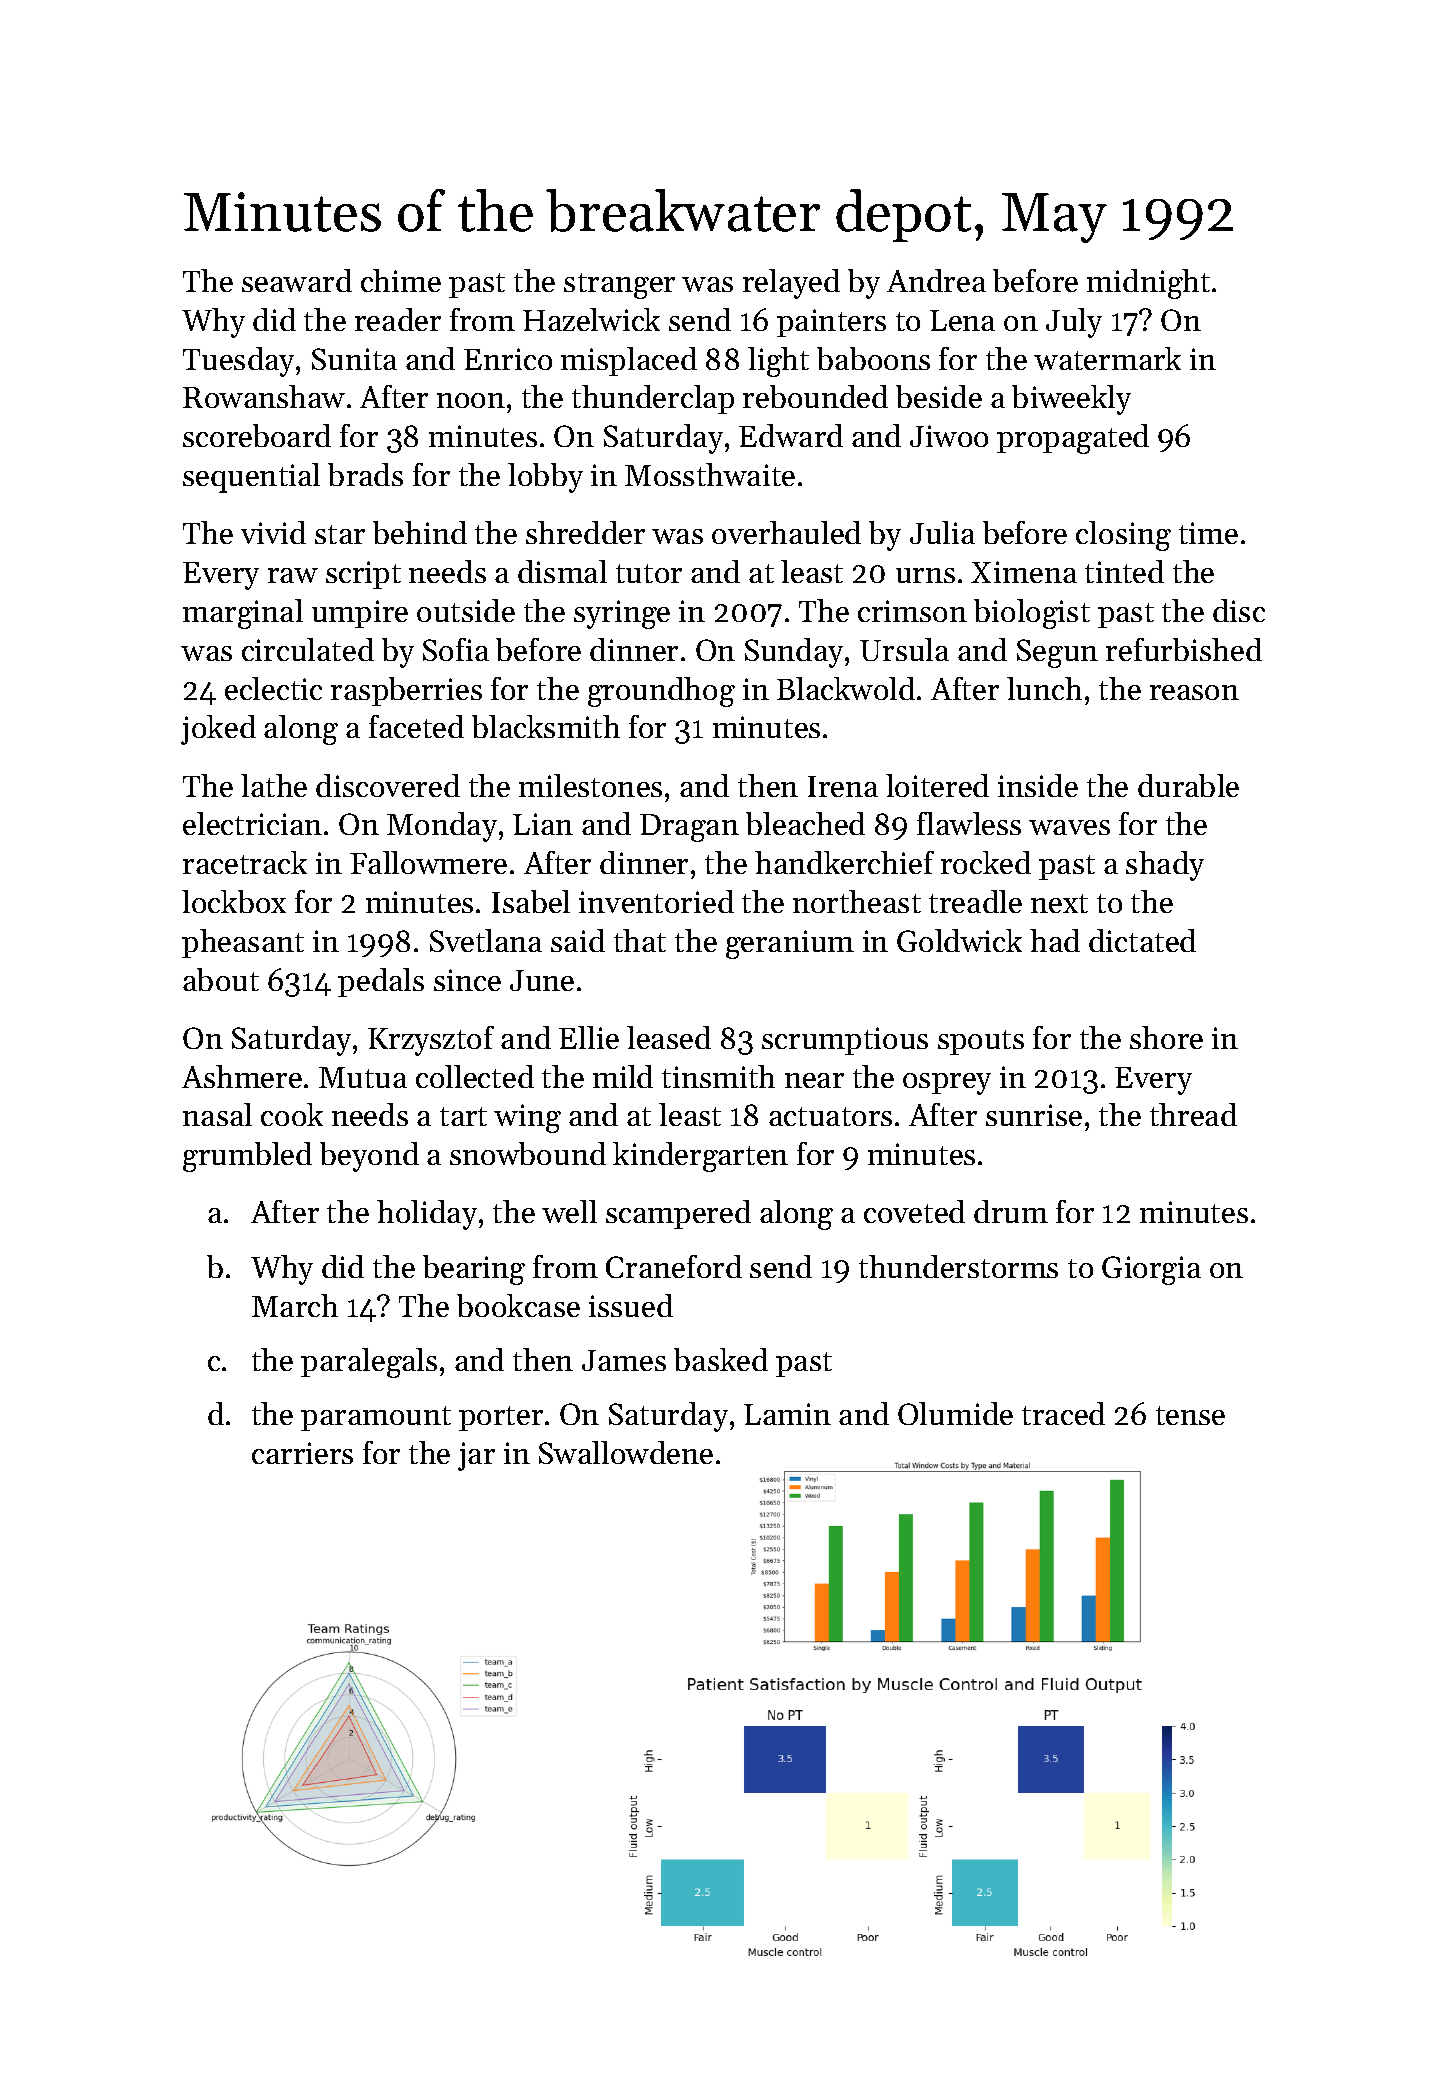 Image resolution: width=1450 pixels, height=2100 pixels. I want to click on carriers, so click(302, 1453).
